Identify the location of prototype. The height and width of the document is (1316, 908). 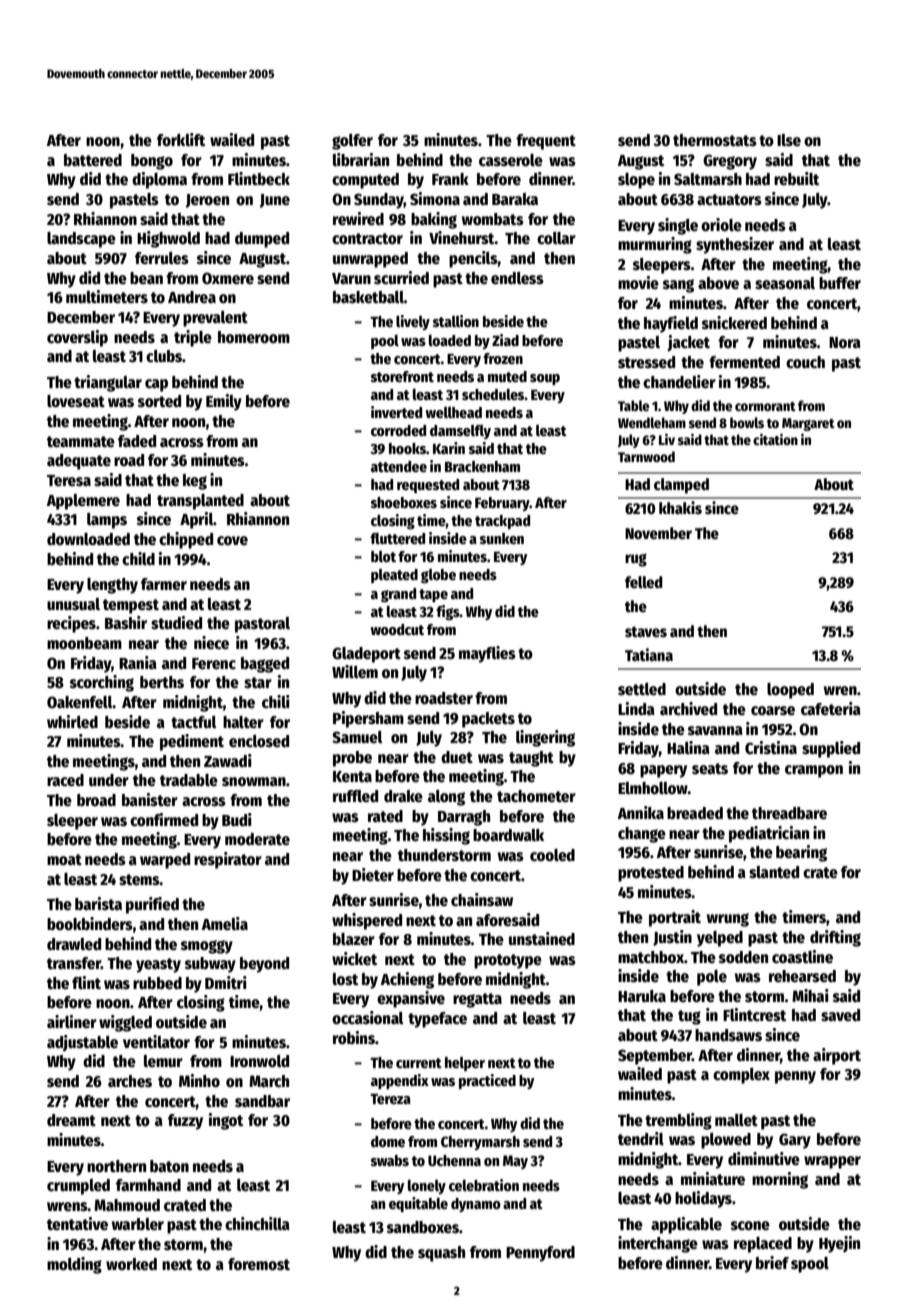
(508, 961).
